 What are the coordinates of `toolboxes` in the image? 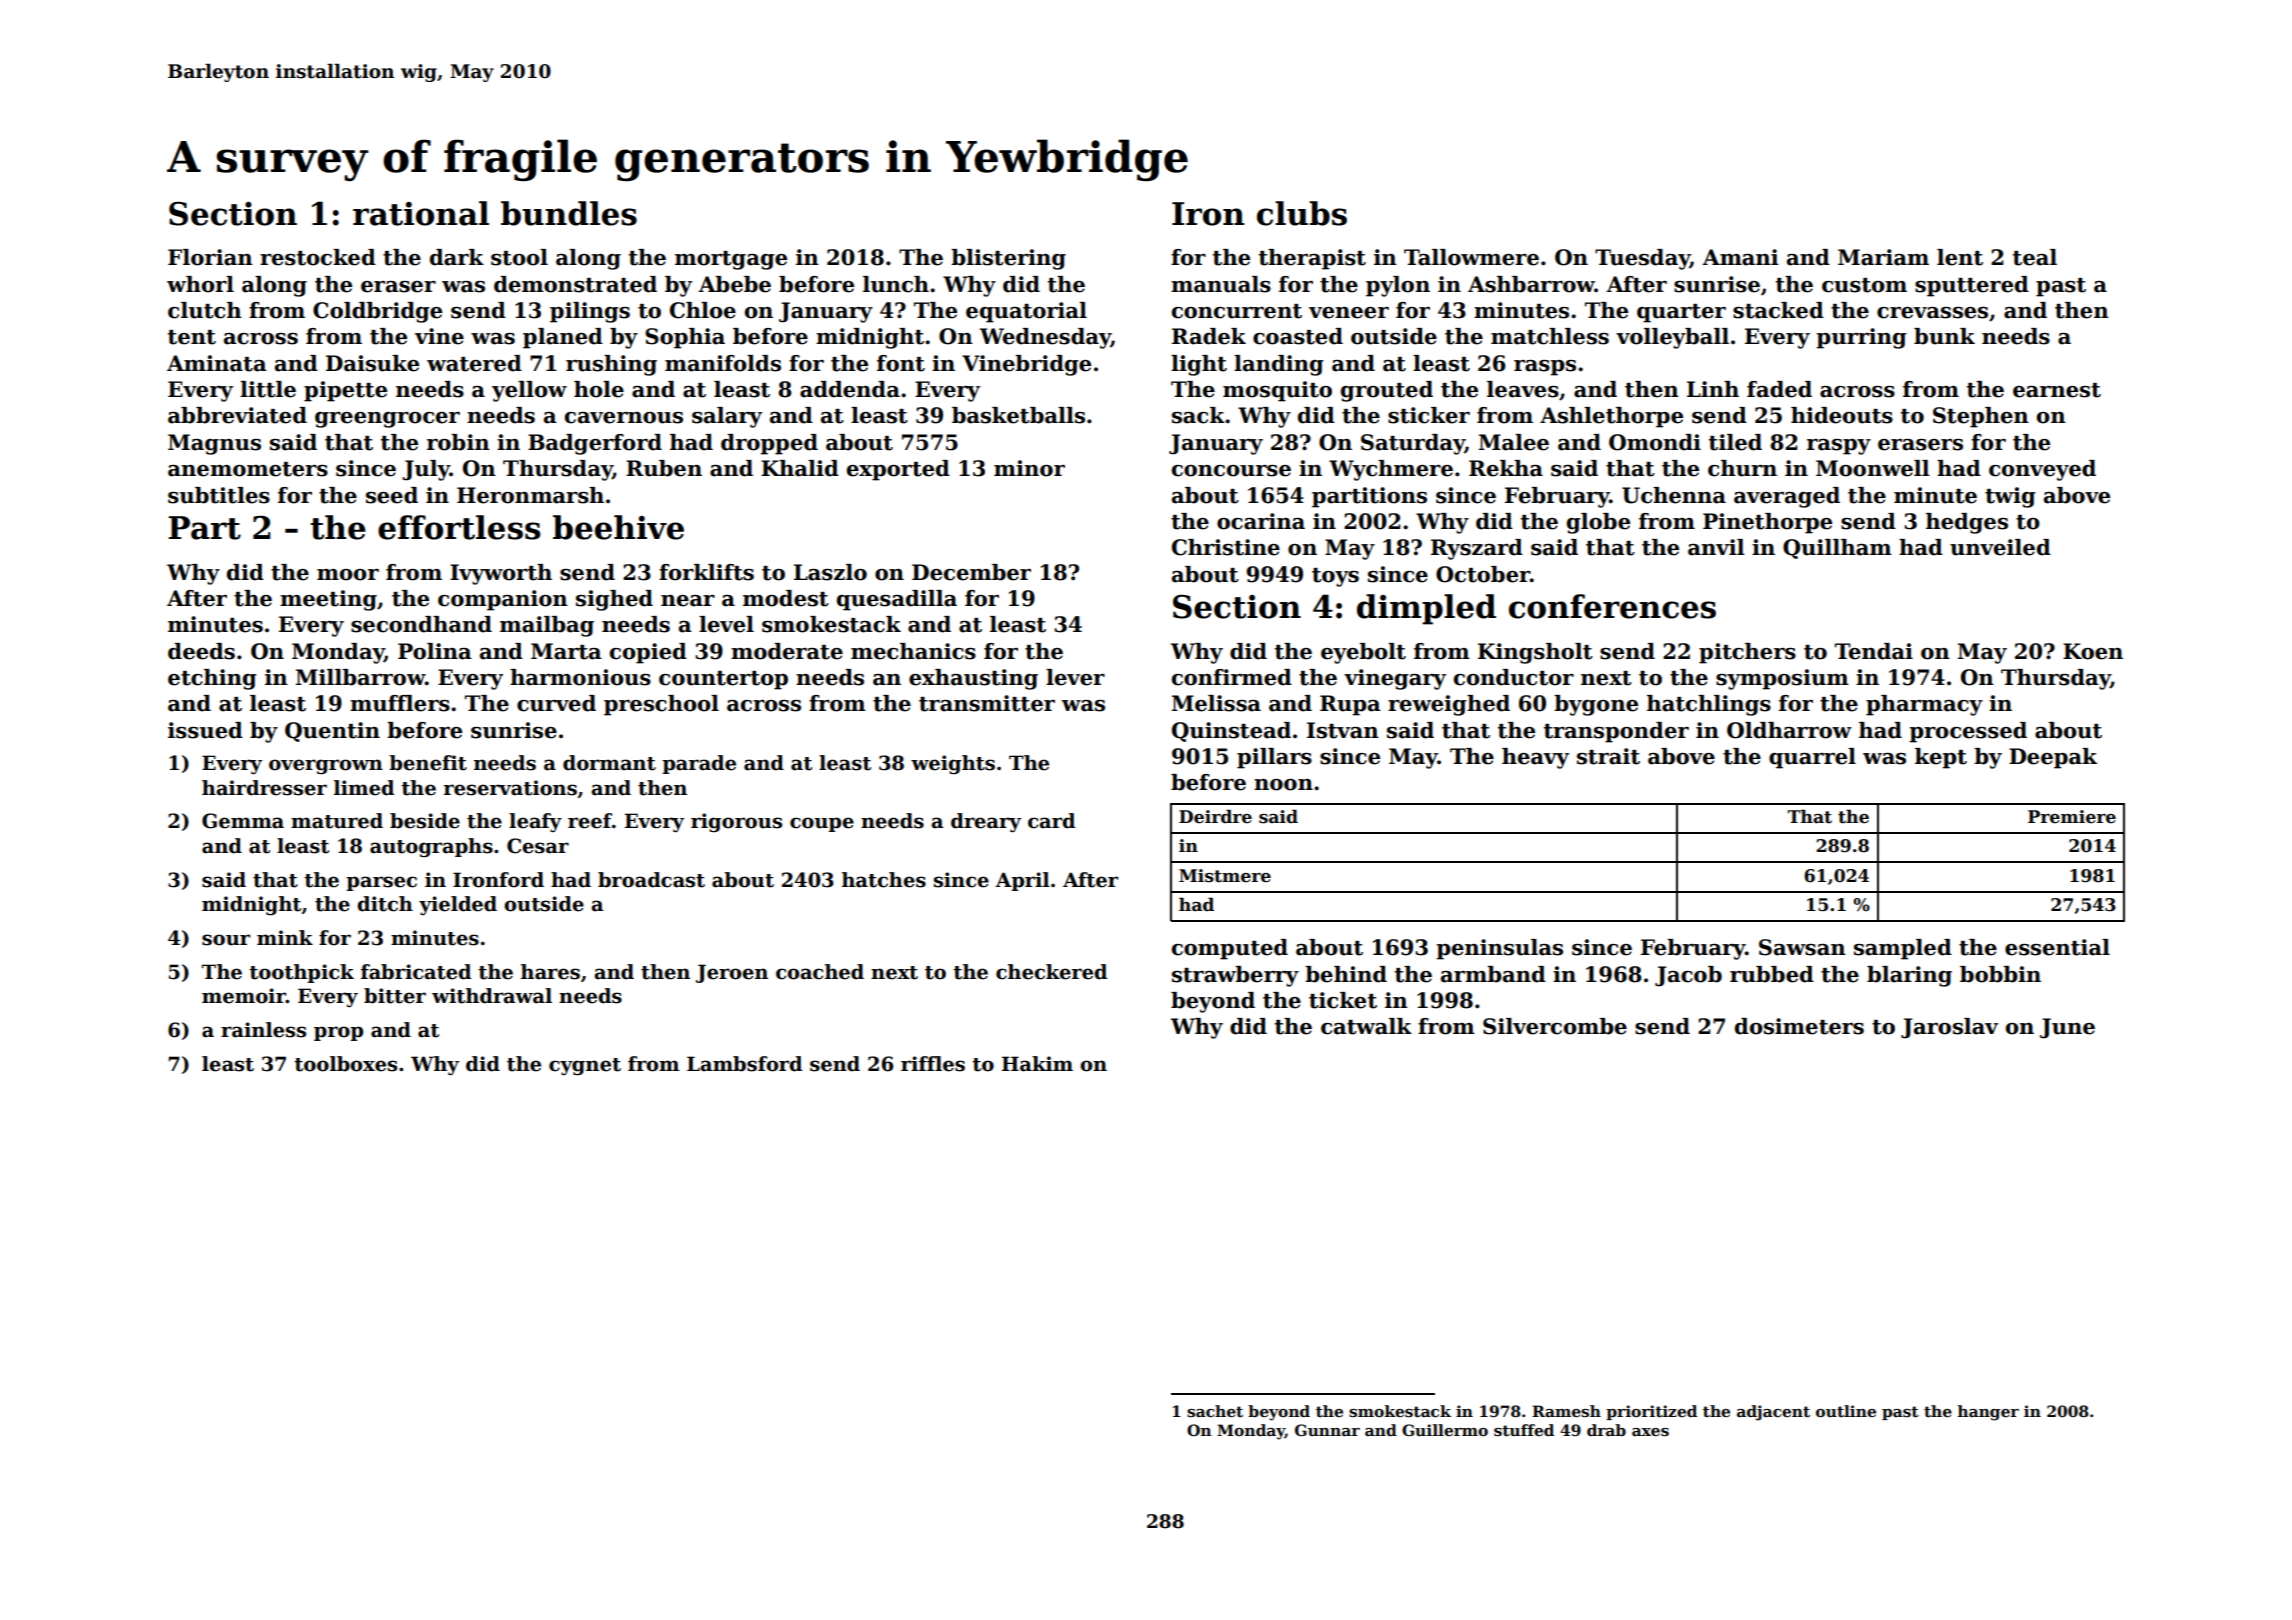 It's located at (345, 1064).
